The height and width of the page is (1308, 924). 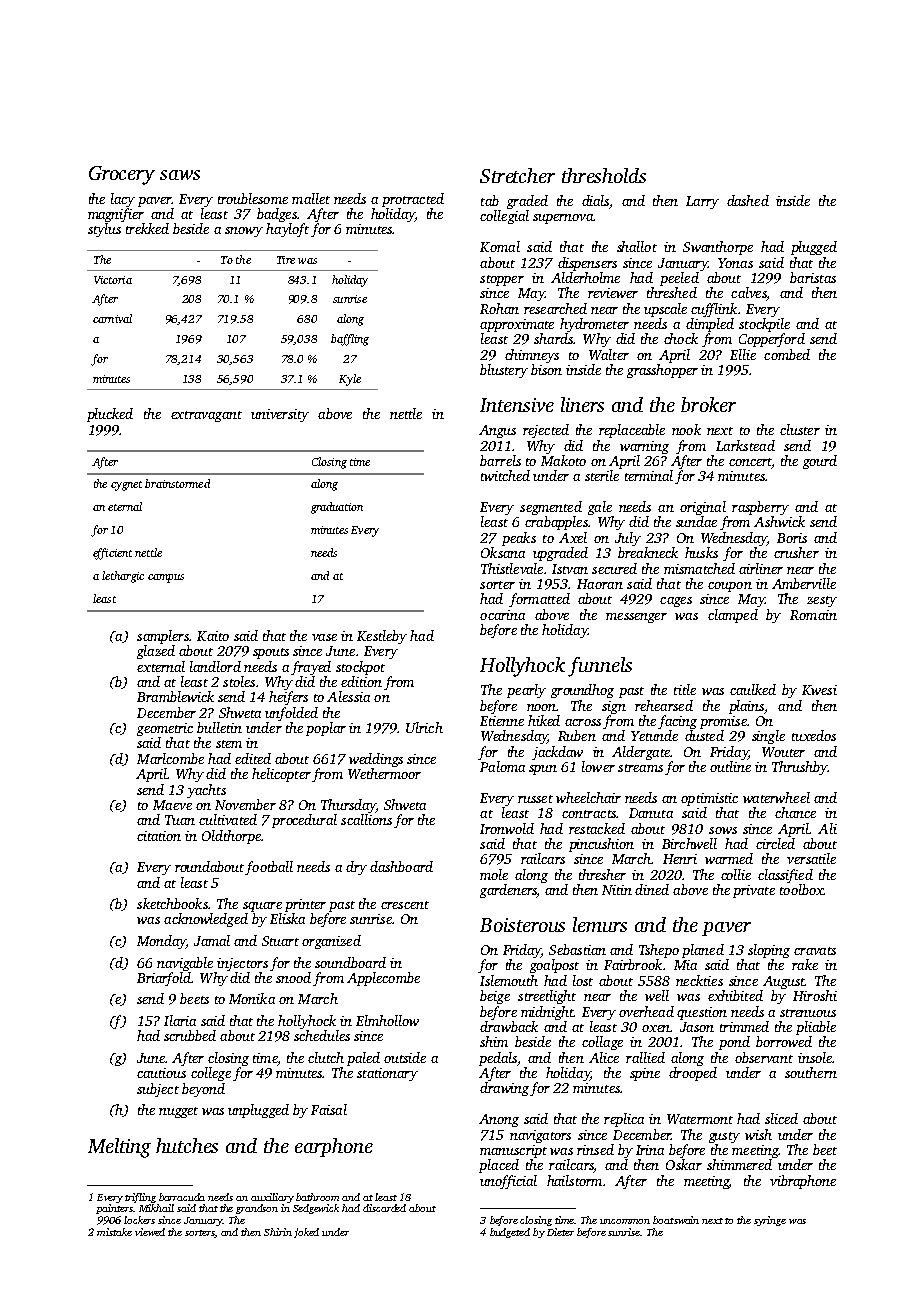 I want to click on single, so click(x=768, y=737).
